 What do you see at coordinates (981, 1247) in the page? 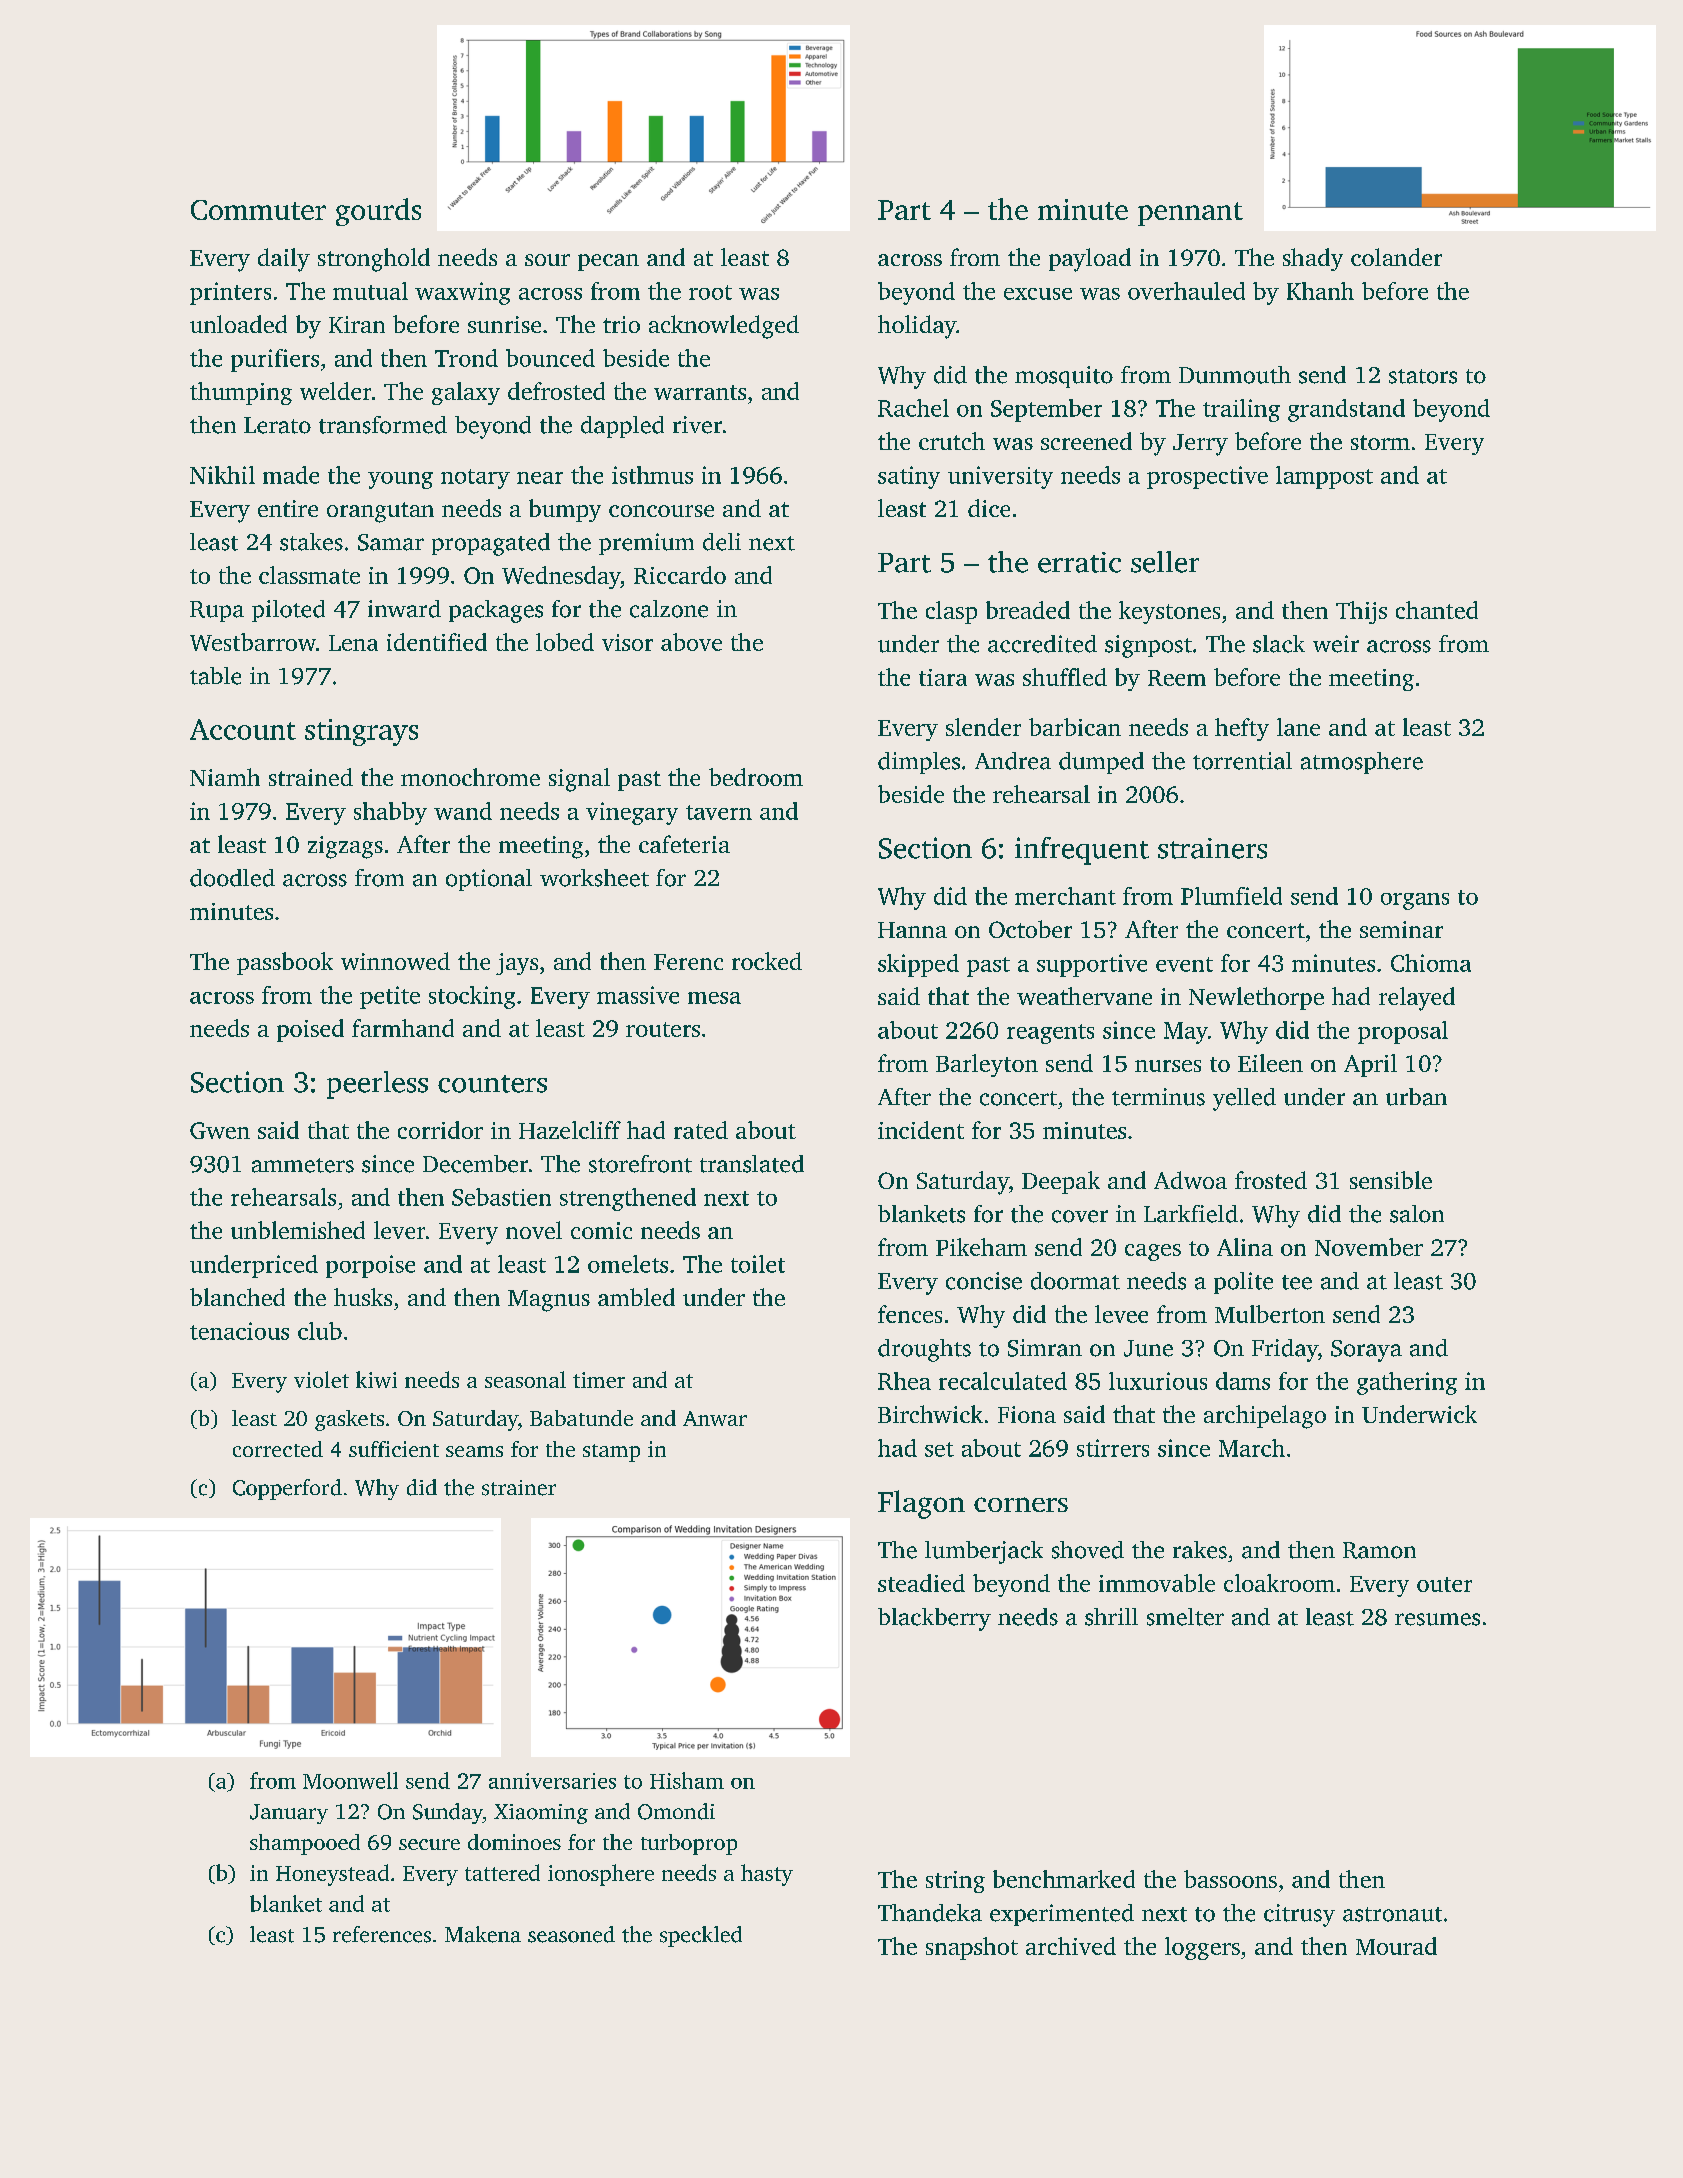
I see `Pikeham` at bounding box center [981, 1247].
